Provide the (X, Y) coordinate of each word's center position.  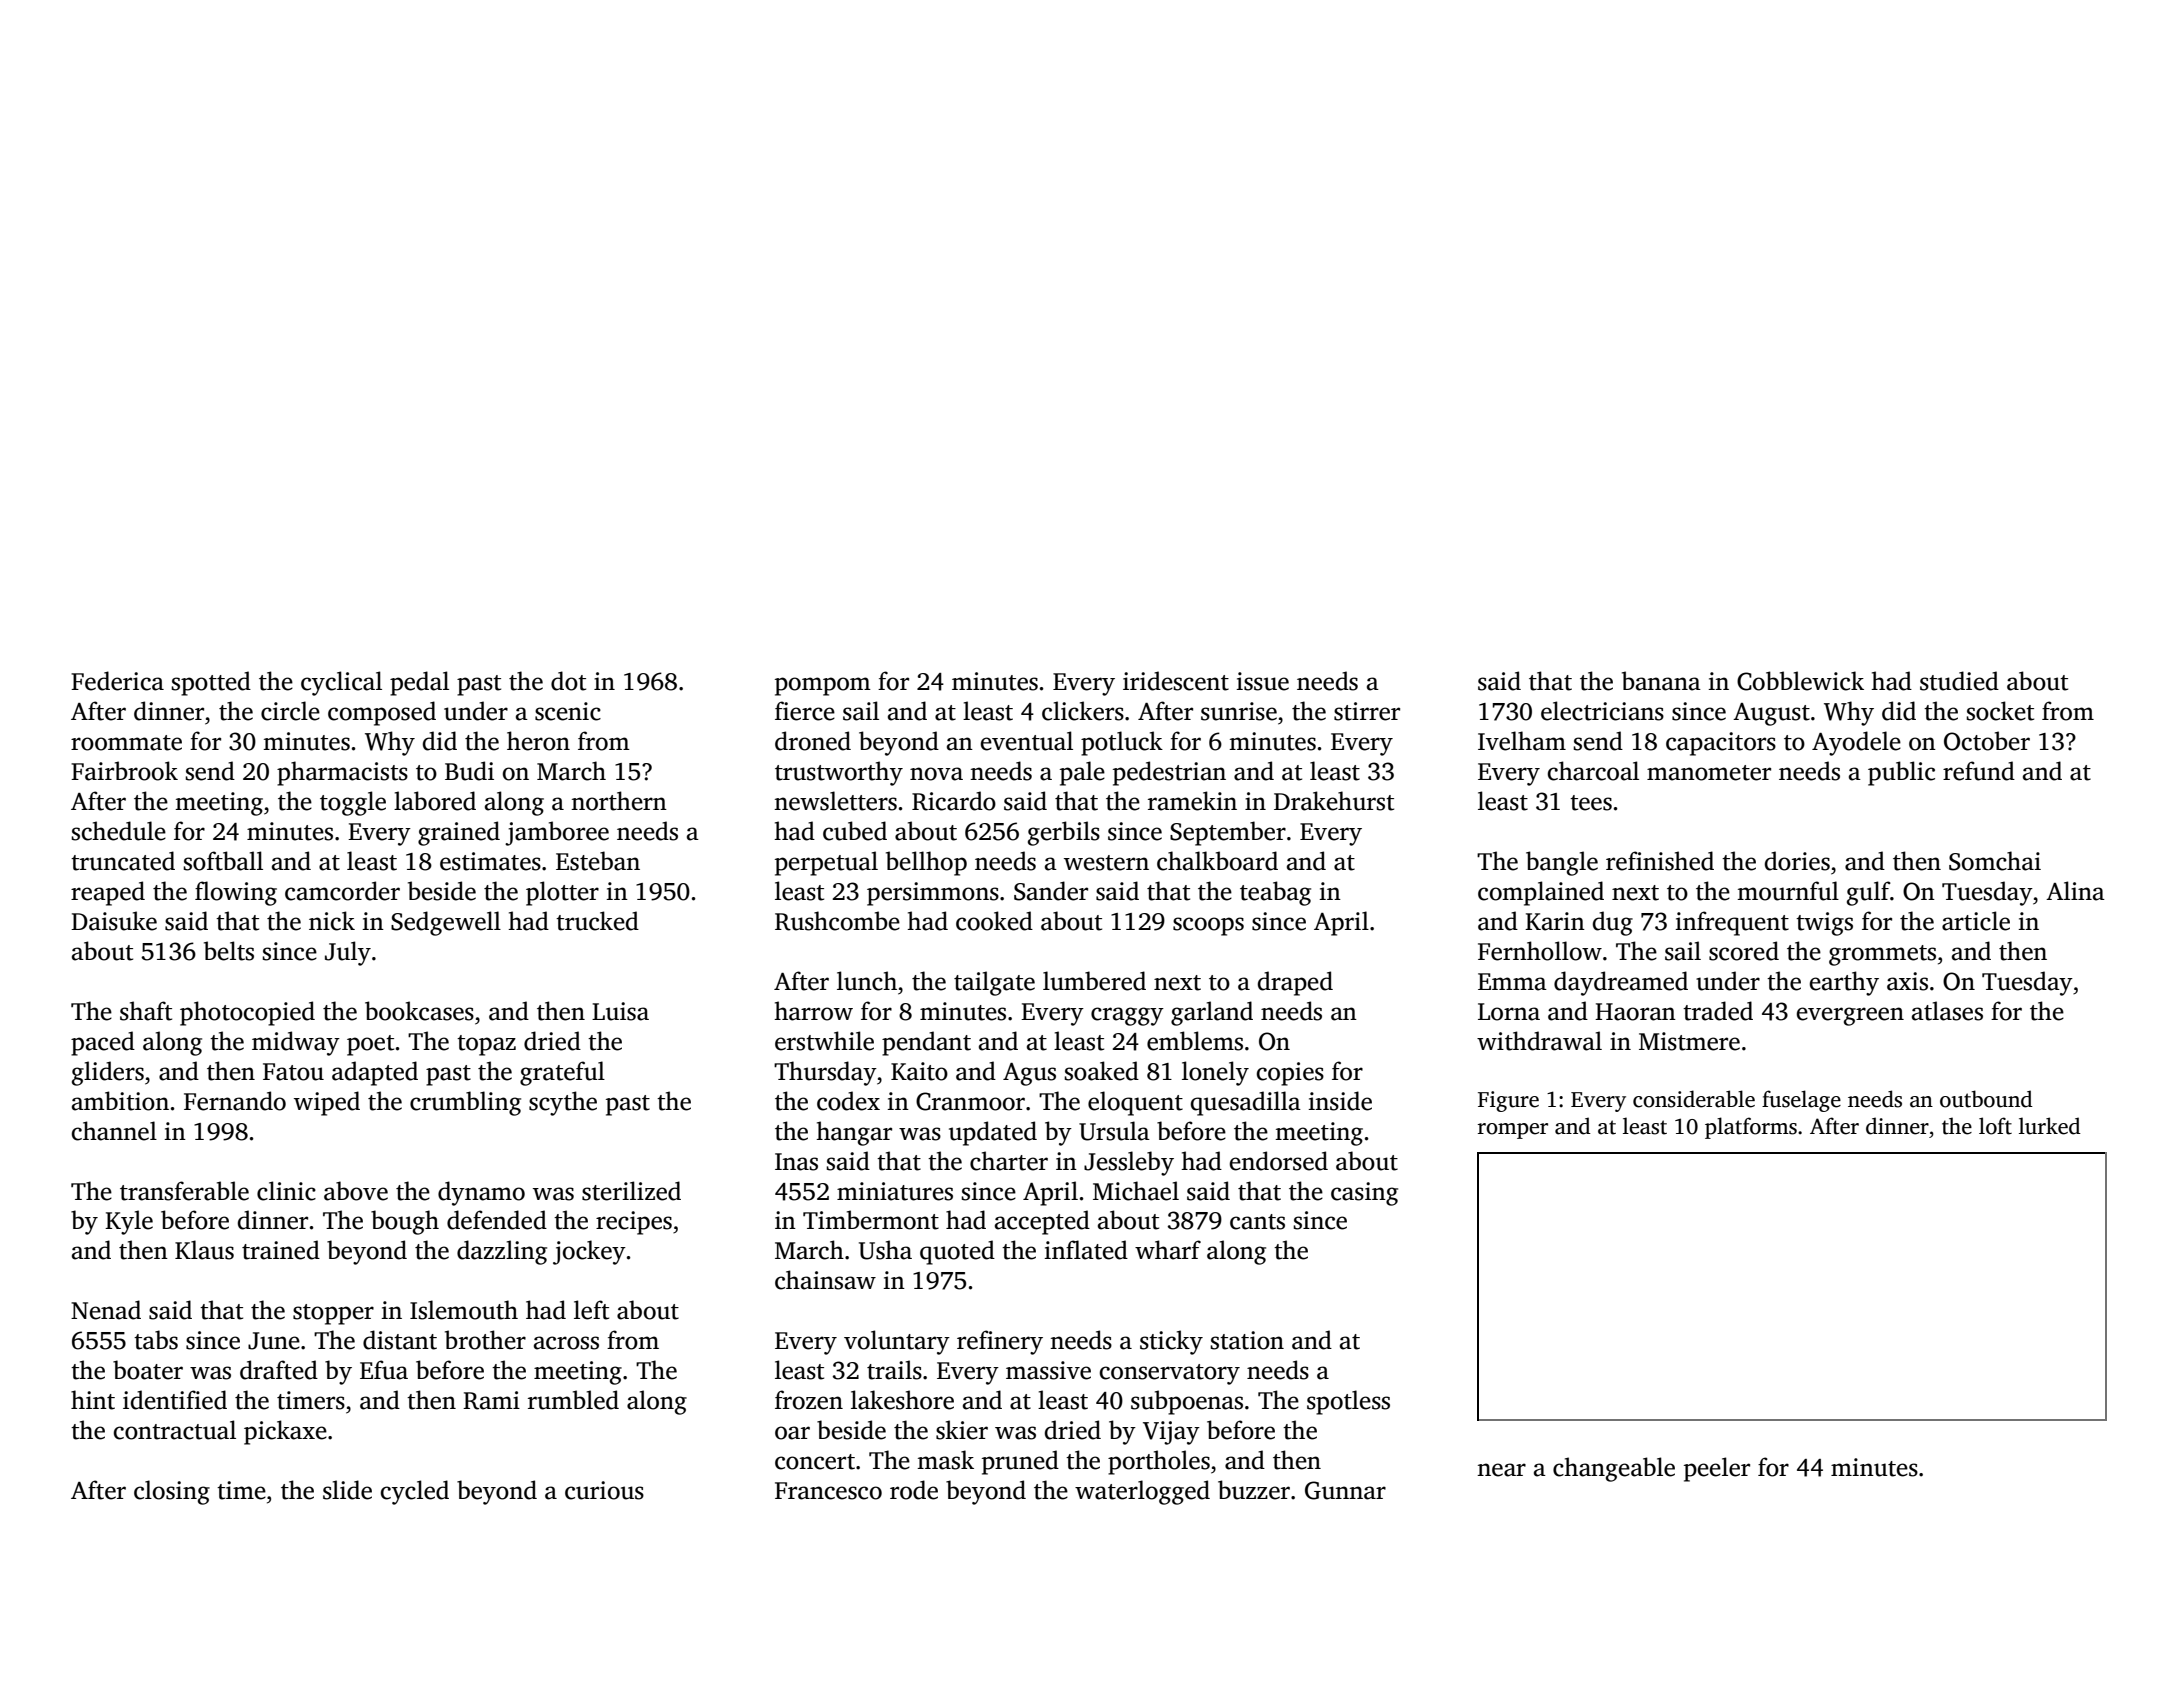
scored (1744, 951)
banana (1661, 681)
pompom (823, 686)
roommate (126, 743)
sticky (1171, 1342)
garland (1212, 1013)
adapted (375, 1073)
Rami (491, 1400)
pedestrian (1169, 773)
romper (1513, 1131)
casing (1364, 1194)
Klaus (204, 1250)
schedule (118, 831)
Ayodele (1856, 743)
